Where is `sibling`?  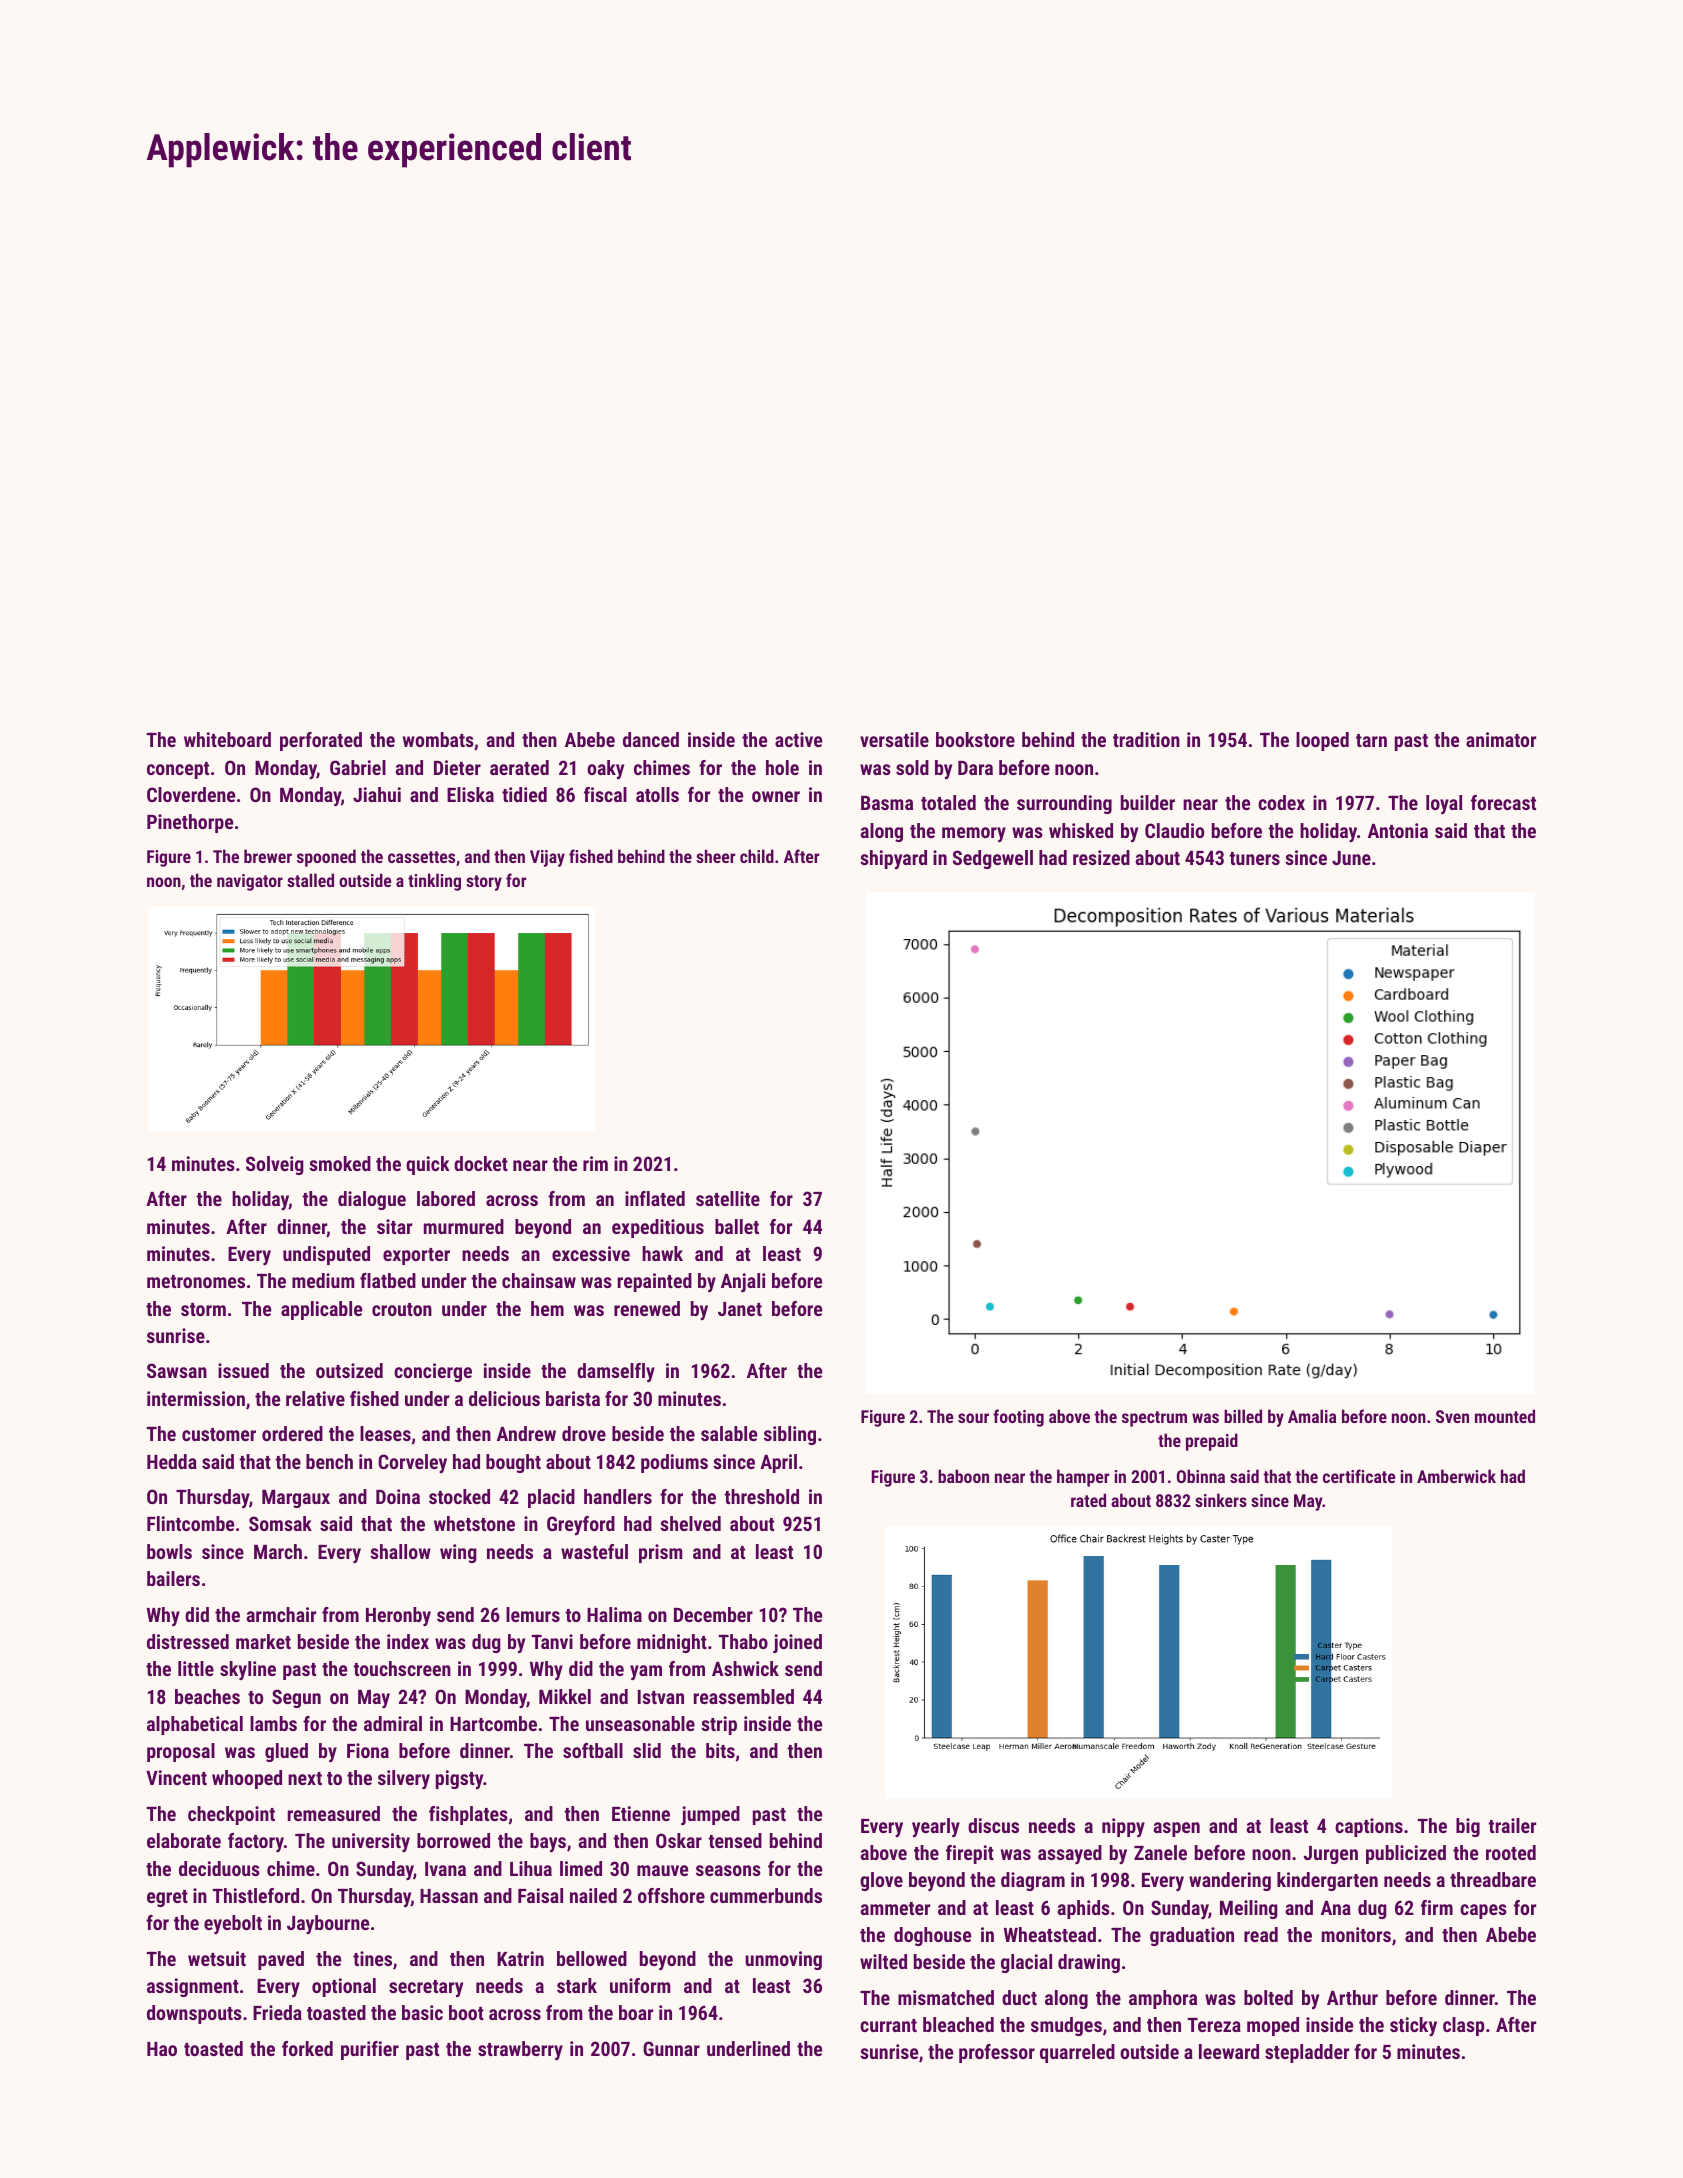 sibling is located at coordinates (790, 1435).
